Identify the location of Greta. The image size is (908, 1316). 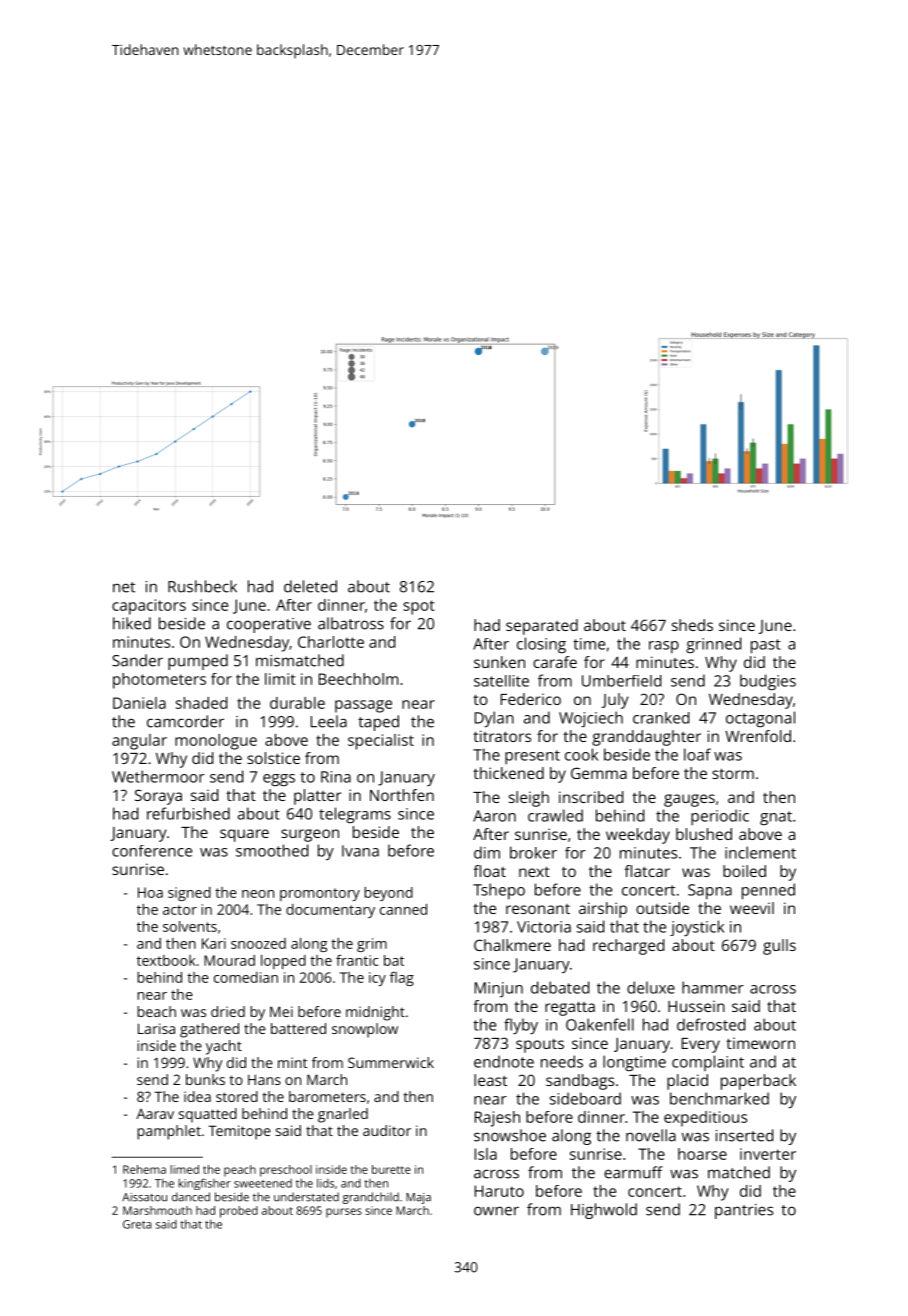
(137, 1224).
